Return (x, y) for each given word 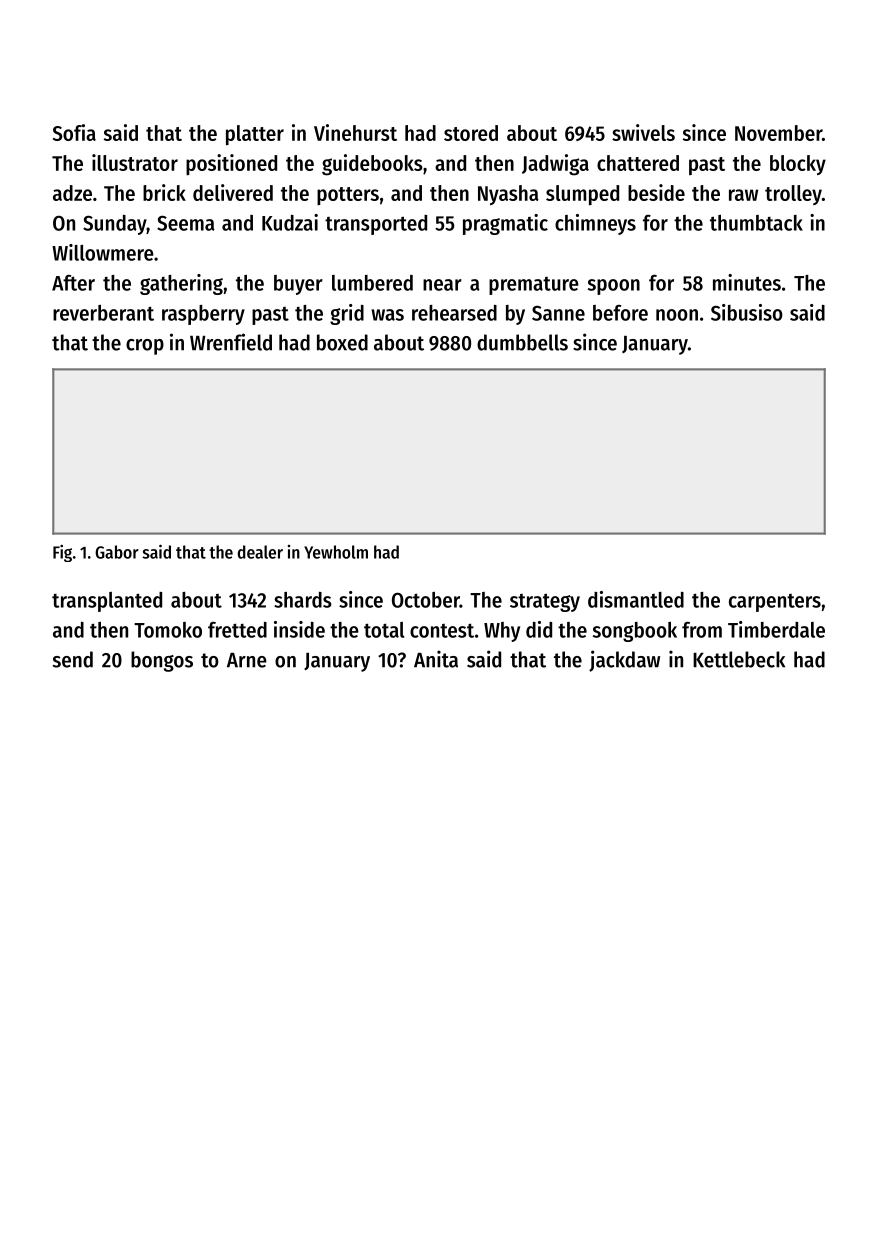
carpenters (775, 603)
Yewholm (336, 552)
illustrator (135, 162)
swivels (643, 132)
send (73, 659)
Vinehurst (355, 132)
